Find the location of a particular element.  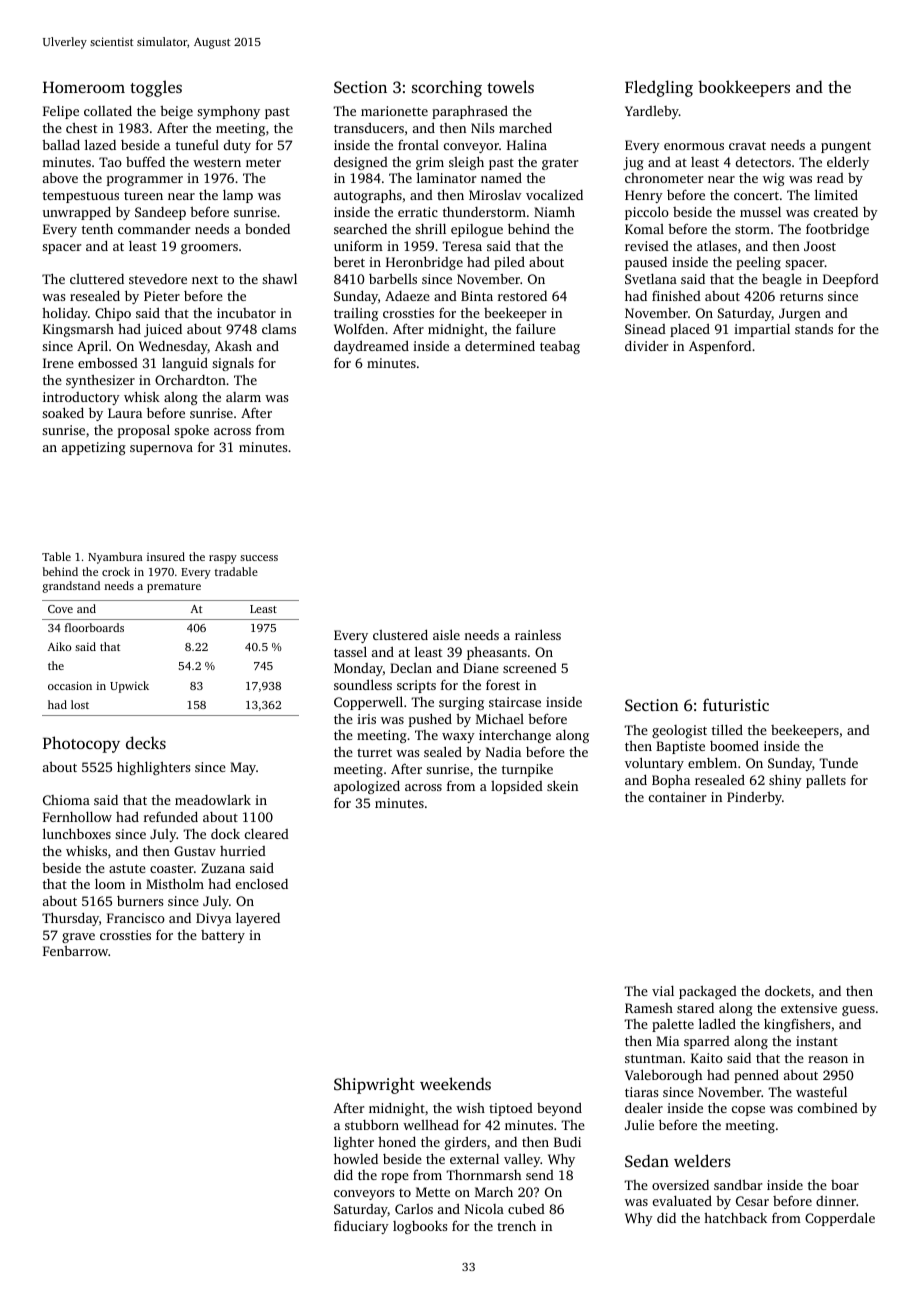

stands is located at coordinates (814, 329).
